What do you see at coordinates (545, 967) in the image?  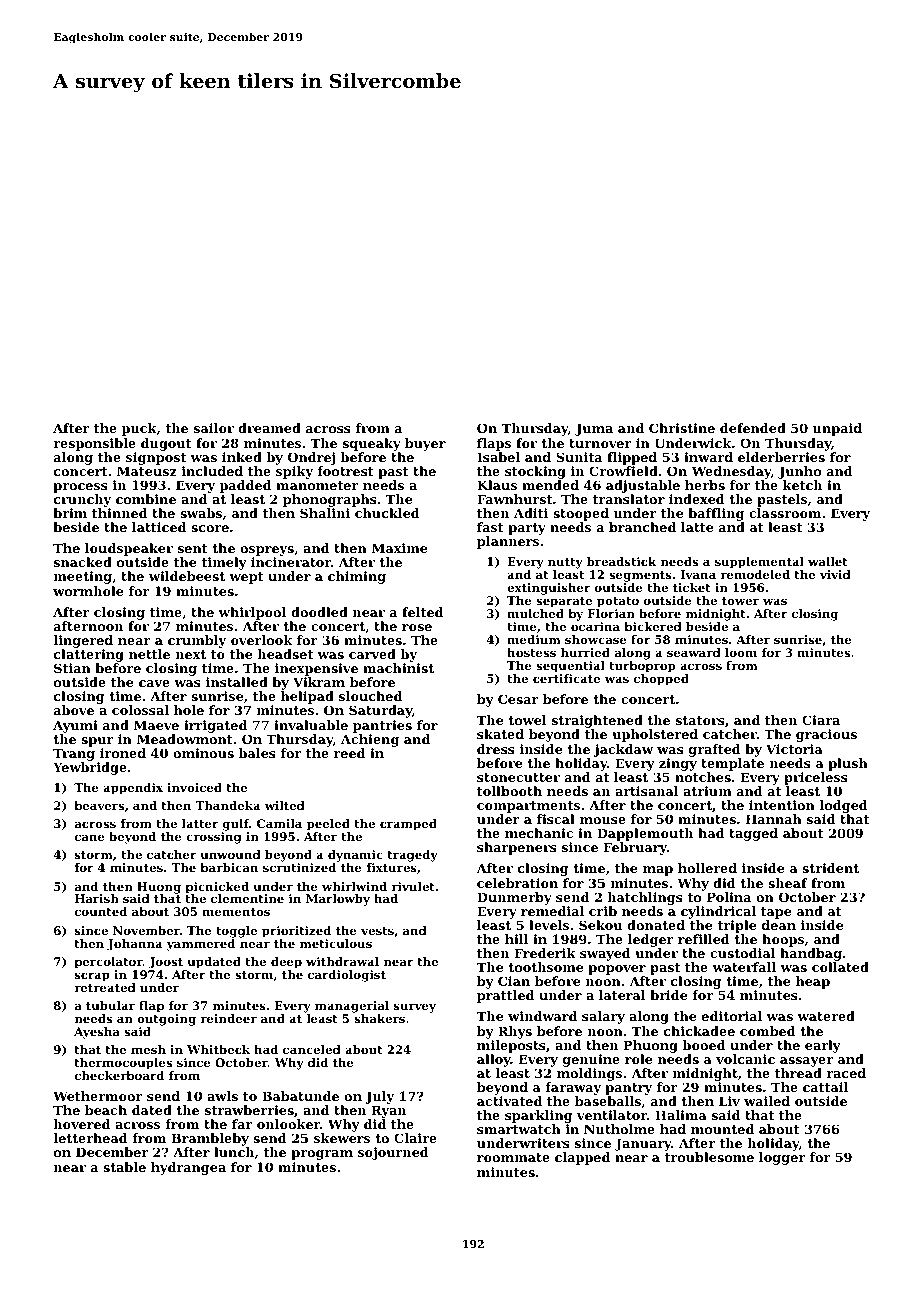 I see `toothsome` at bounding box center [545, 967].
